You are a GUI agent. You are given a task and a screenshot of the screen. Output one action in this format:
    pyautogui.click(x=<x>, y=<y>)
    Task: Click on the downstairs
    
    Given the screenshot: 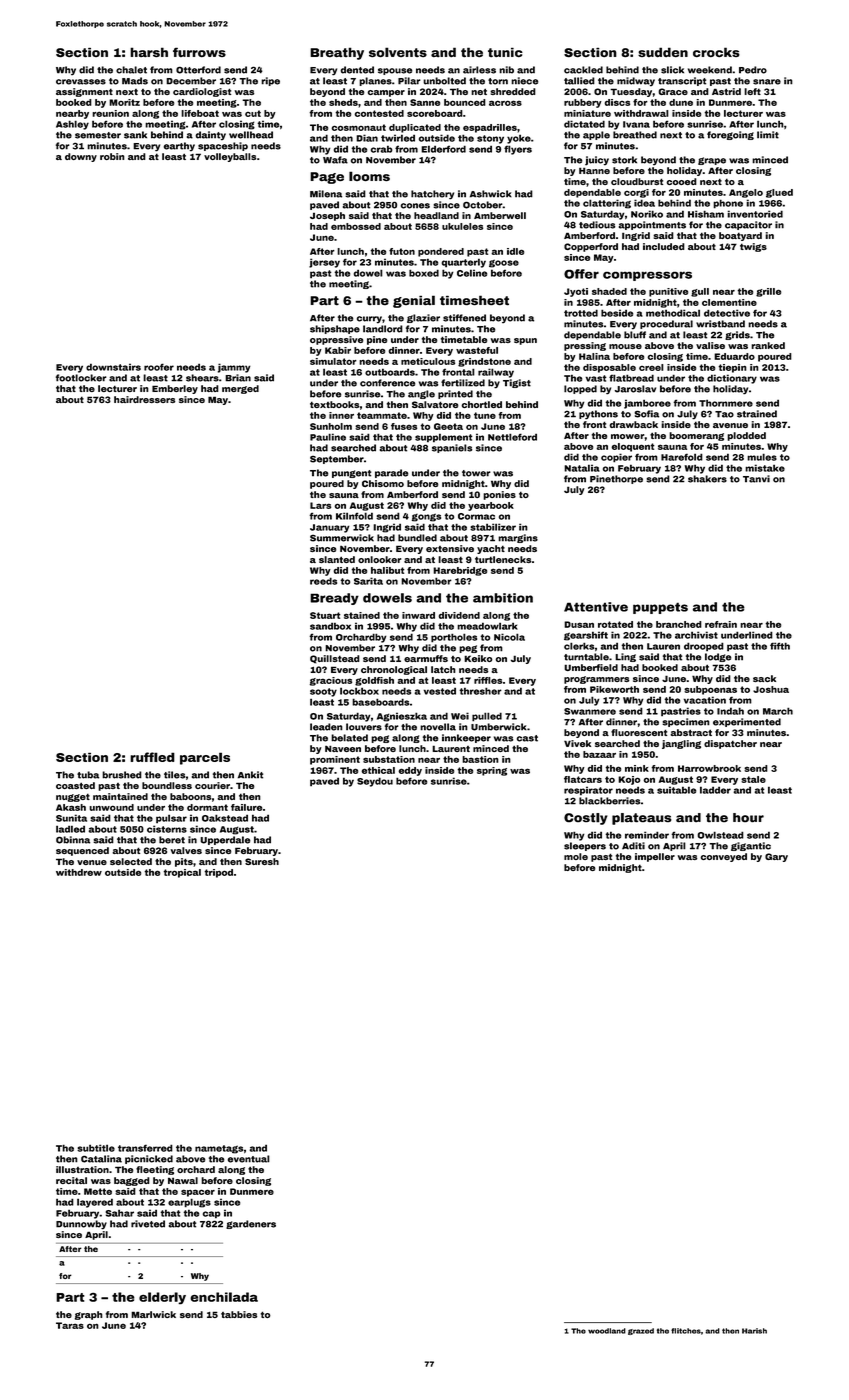 What is the action you would take?
    pyautogui.click(x=113, y=367)
